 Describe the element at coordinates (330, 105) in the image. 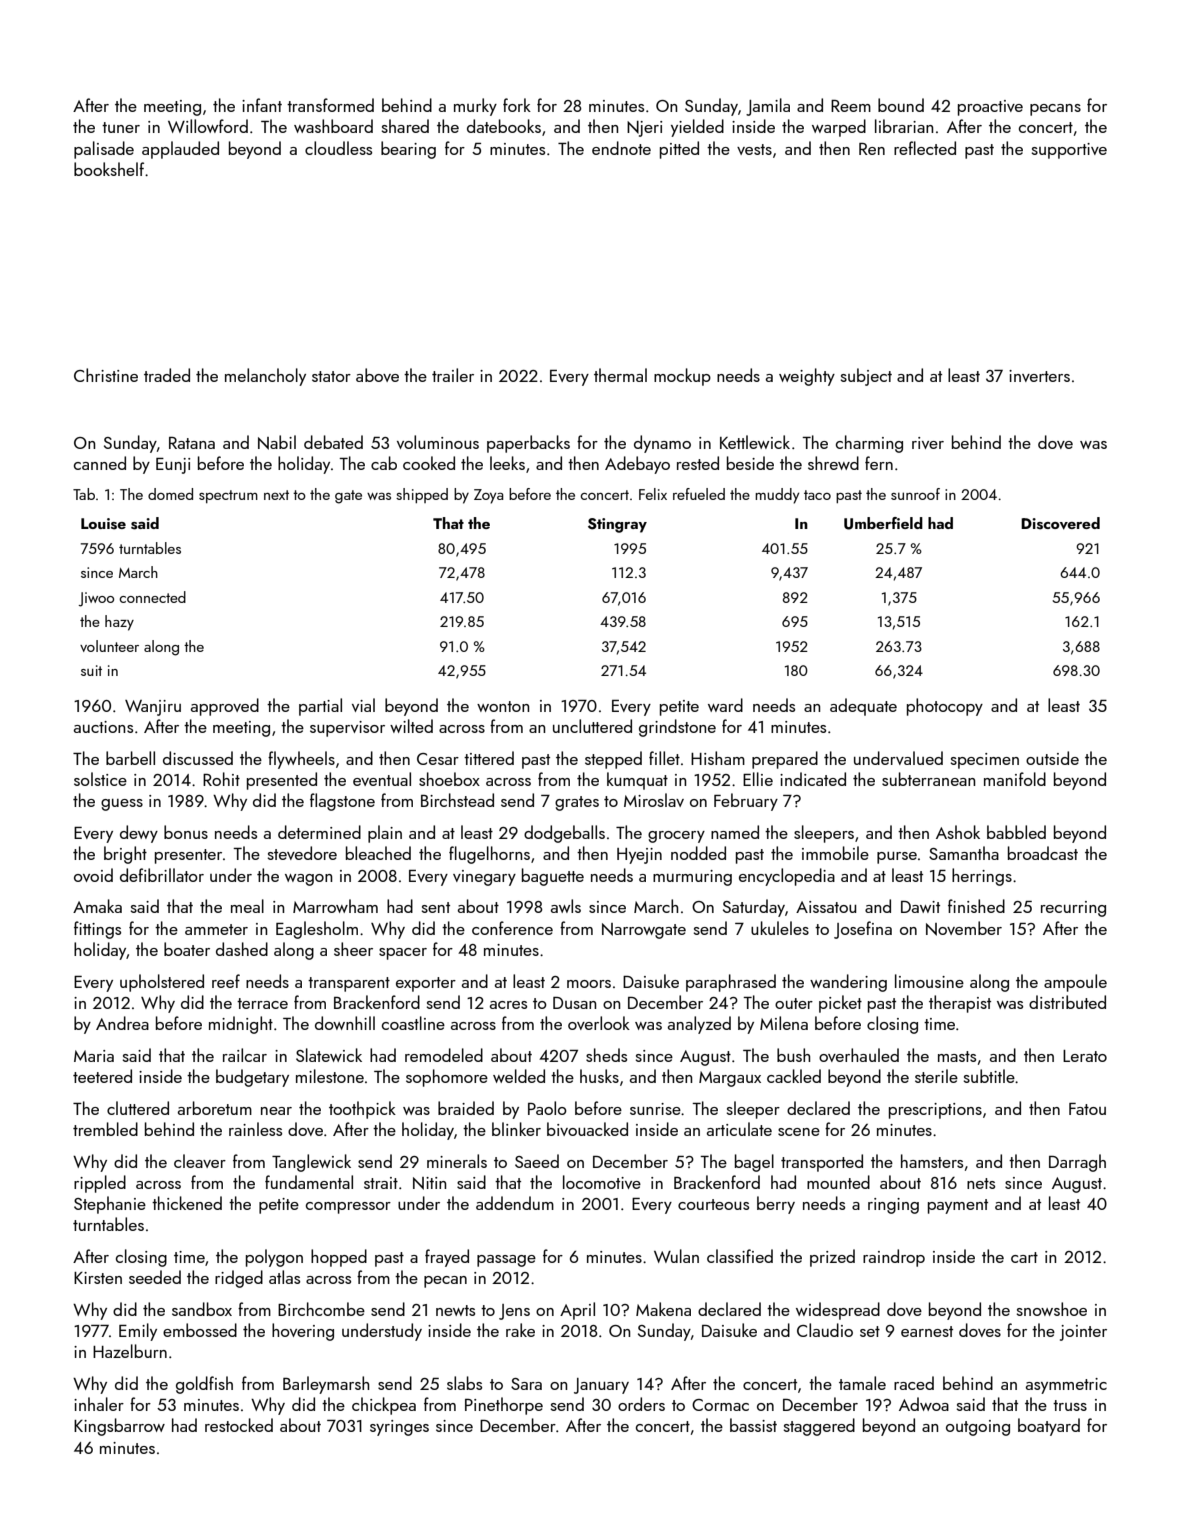

I see `transformed` at that location.
